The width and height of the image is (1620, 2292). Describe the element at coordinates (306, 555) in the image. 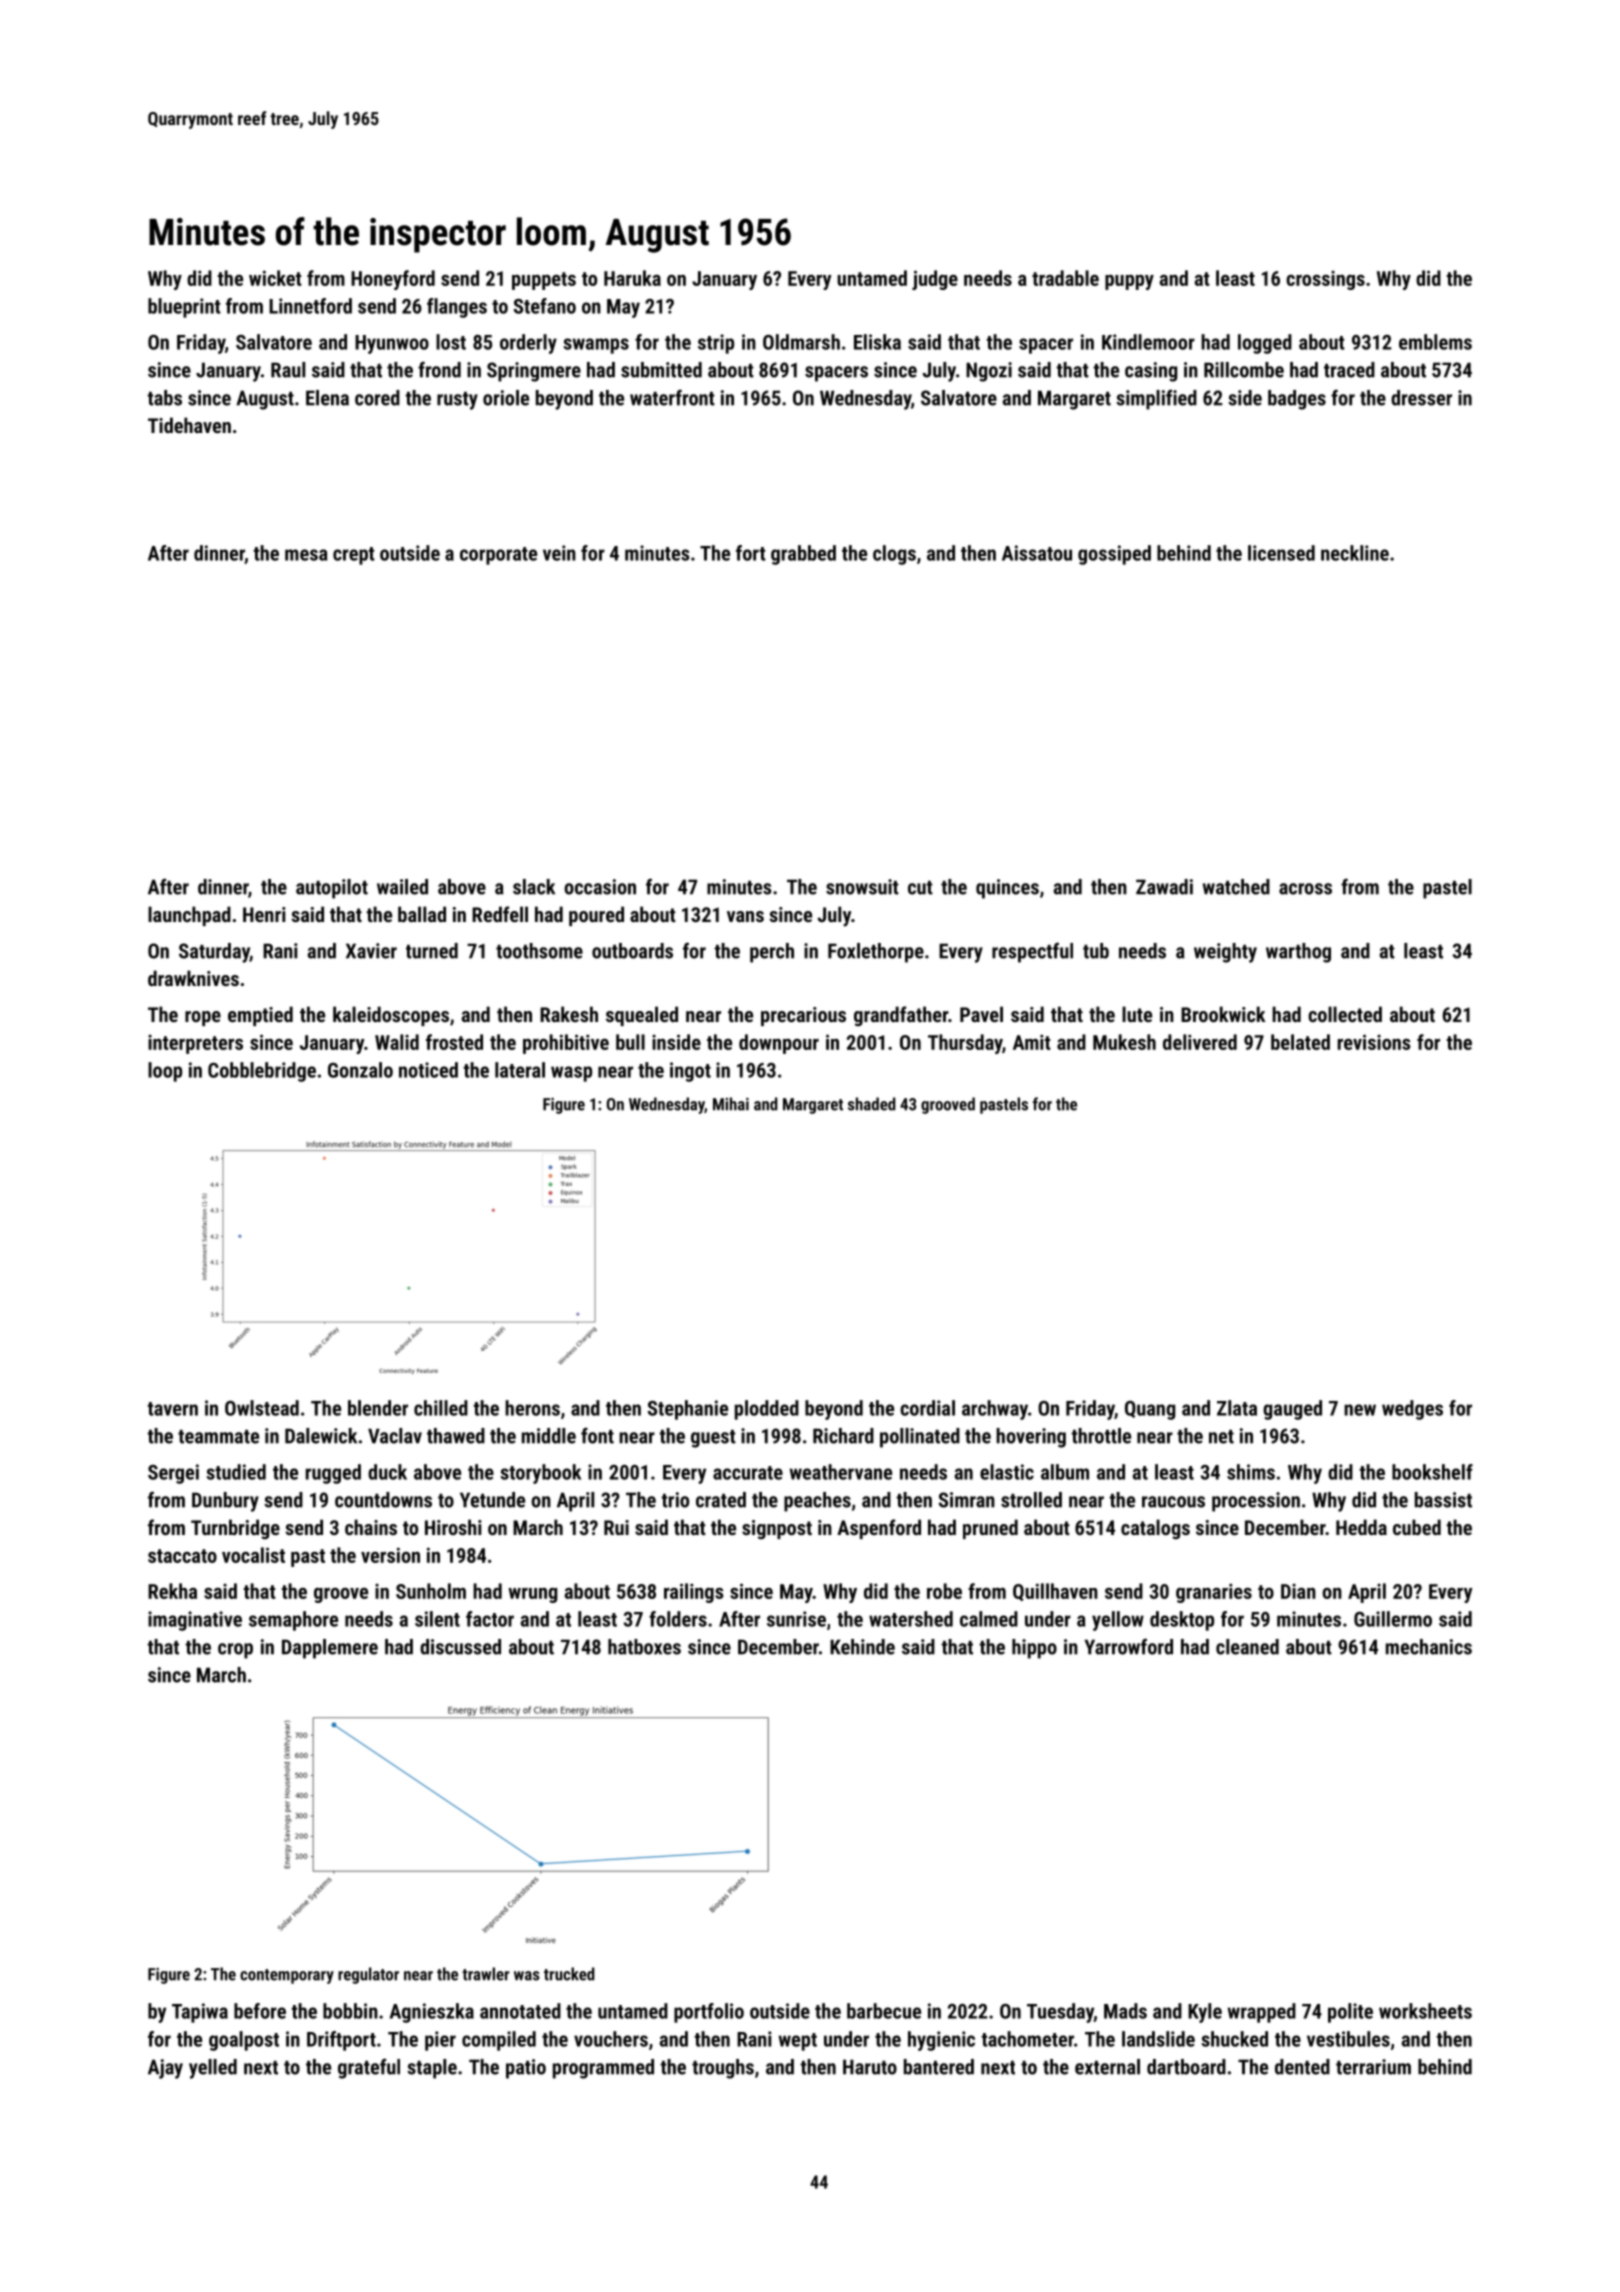

I see `mesa` at that location.
